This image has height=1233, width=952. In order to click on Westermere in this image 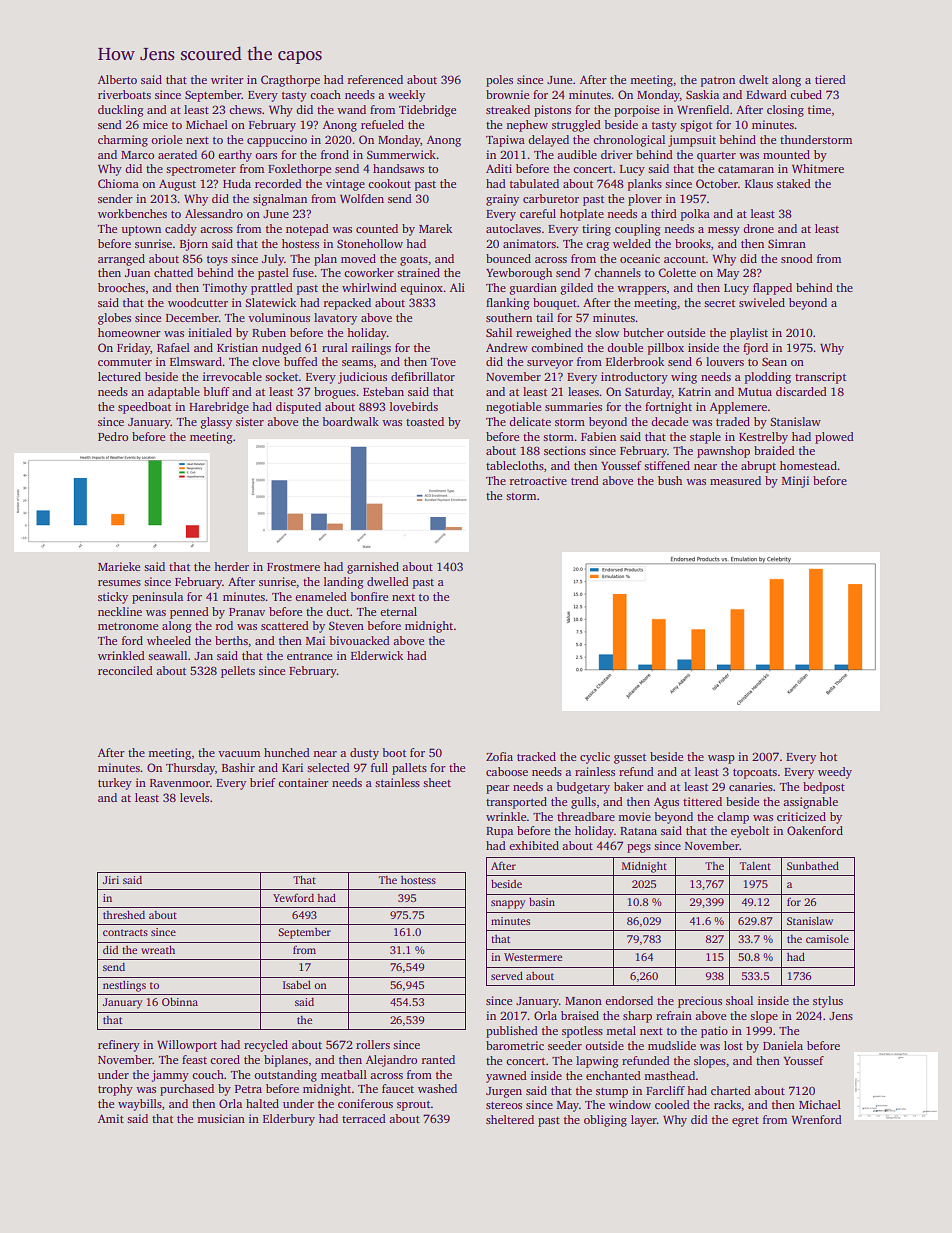, I will do `click(533, 957)`.
